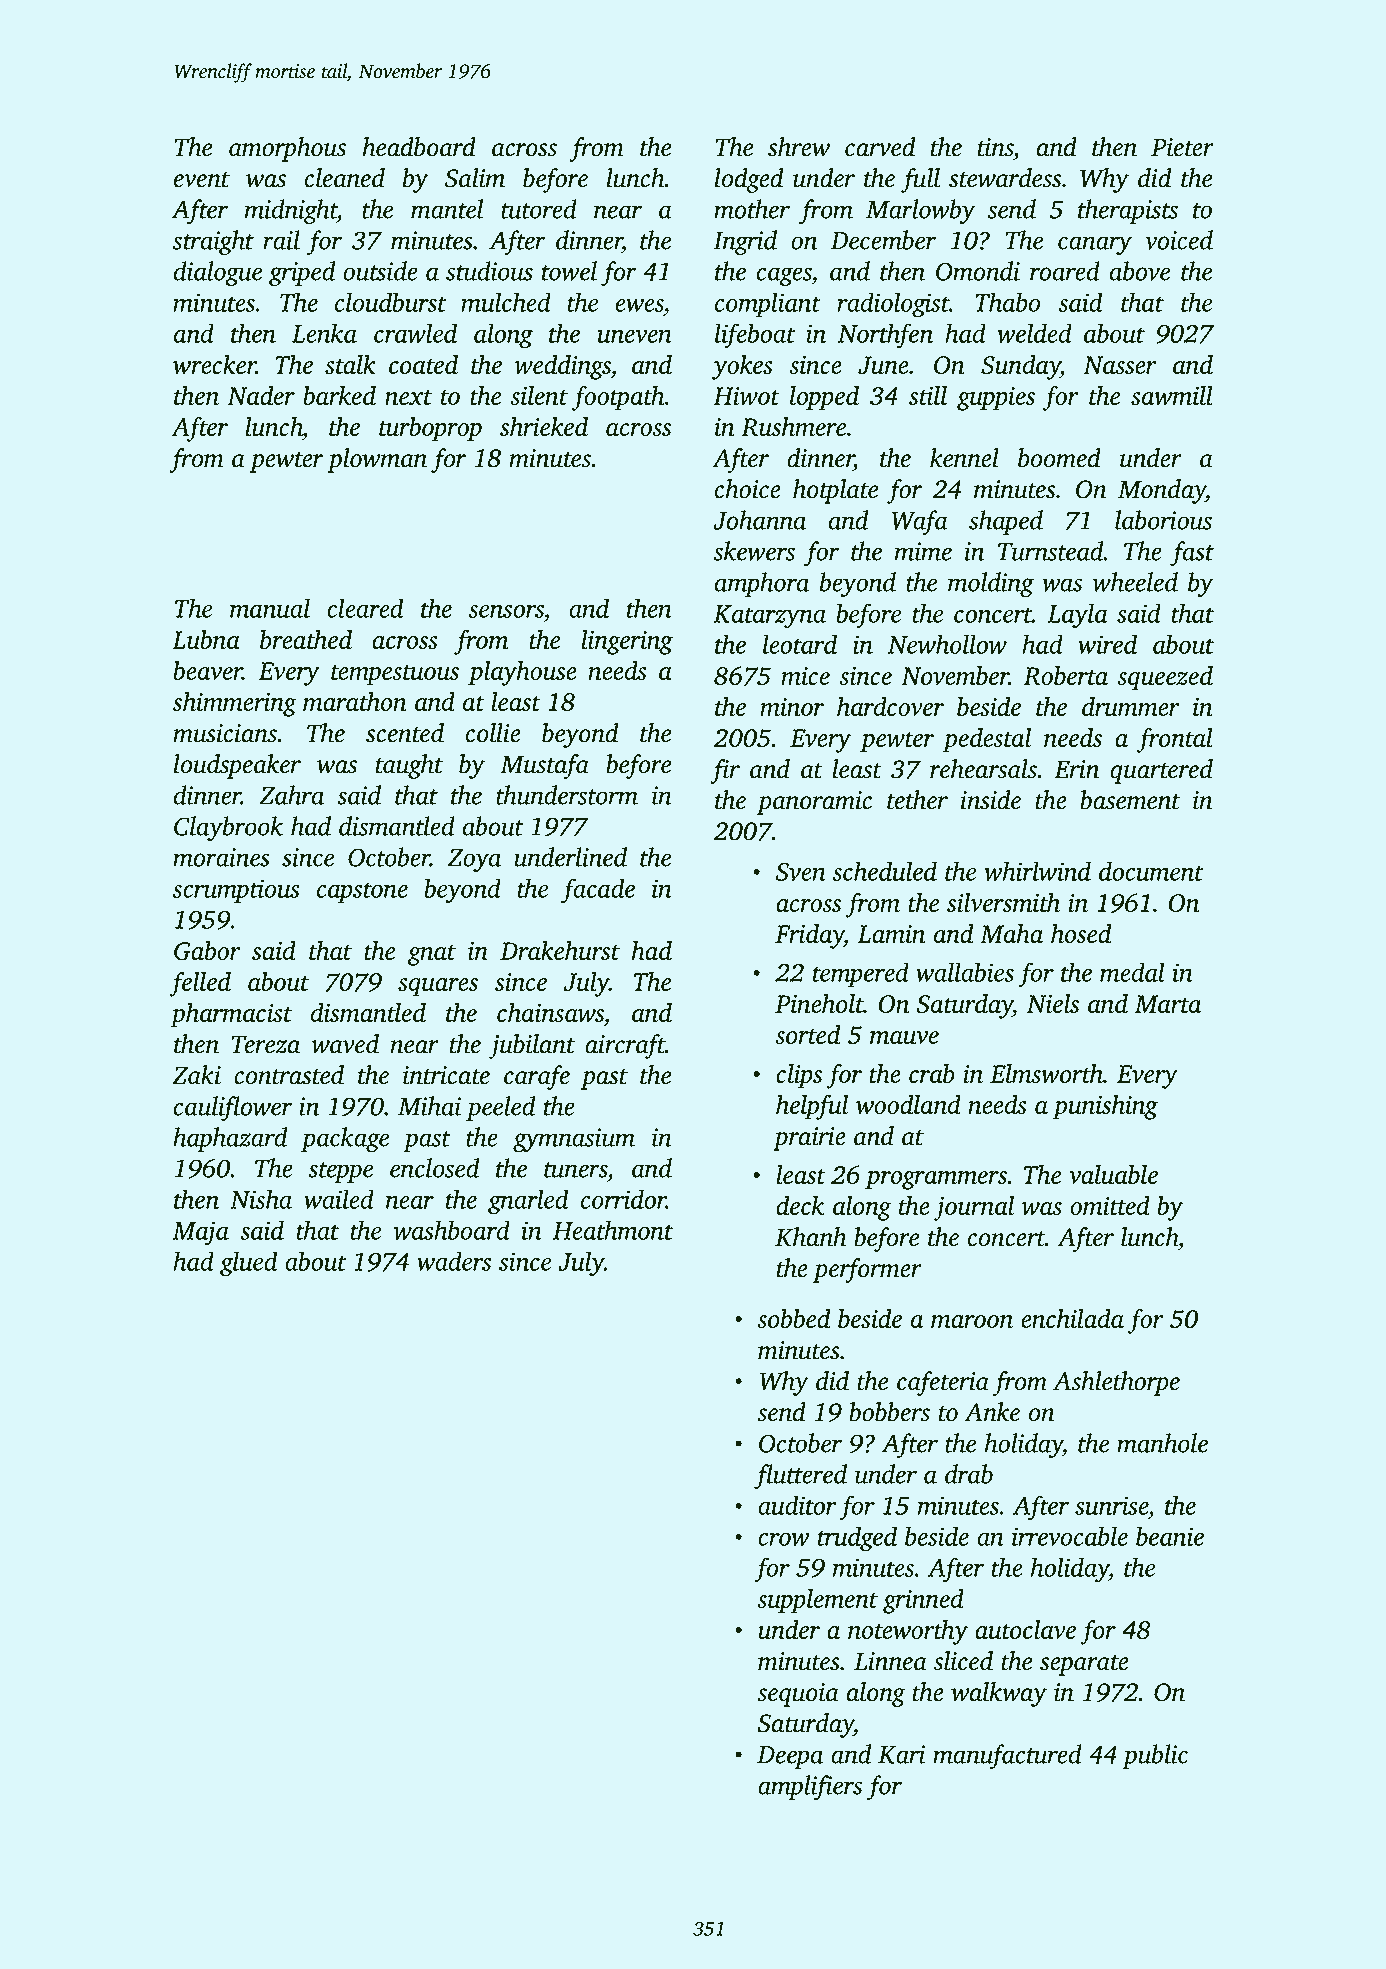 Image resolution: width=1386 pixels, height=1969 pixels. I want to click on cleared, so click(365, 608).
